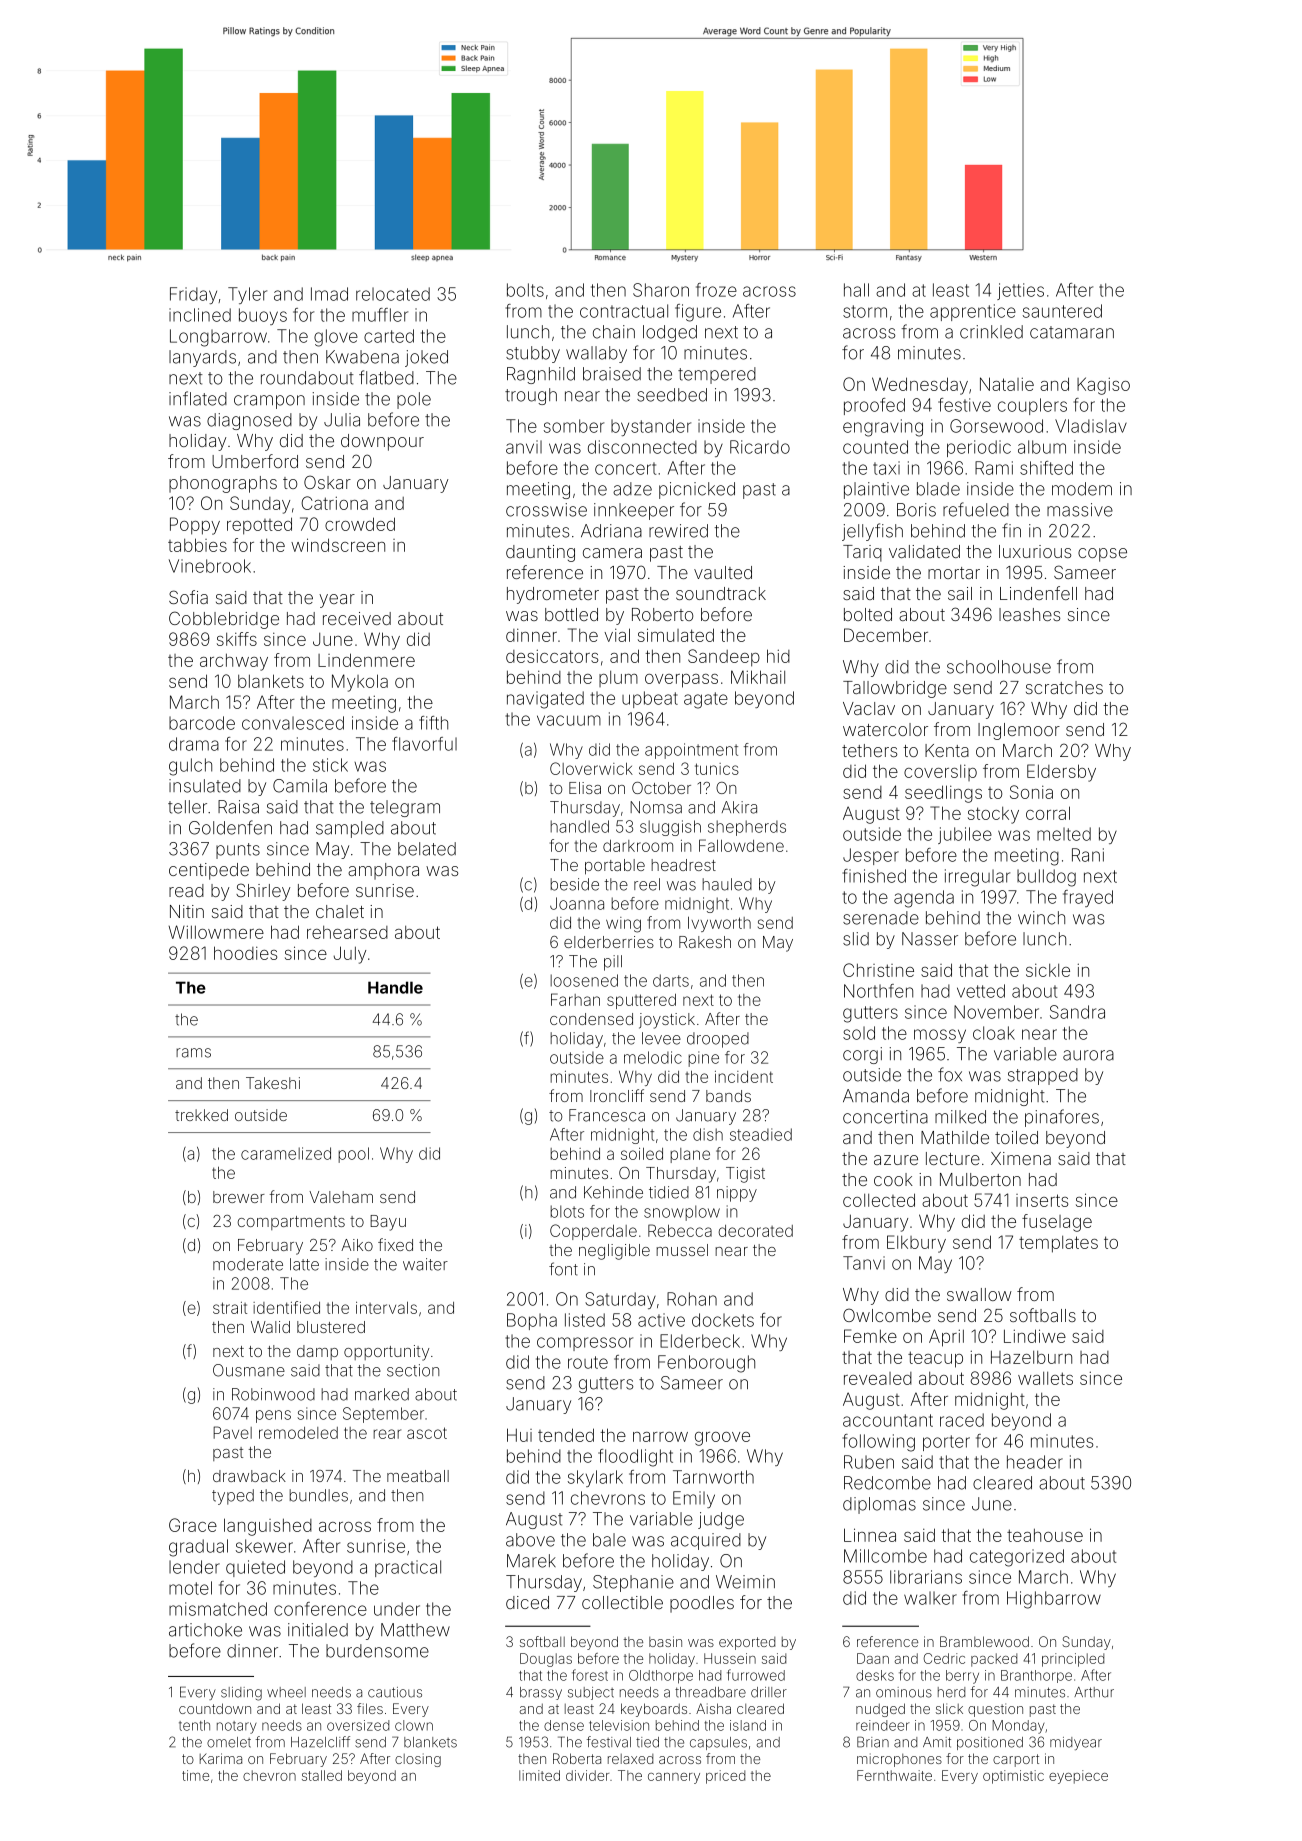 The image size is (1302, 1841). Describe the element at coordinates (205, 1630) in the image. I see `artichoke` at that location.
